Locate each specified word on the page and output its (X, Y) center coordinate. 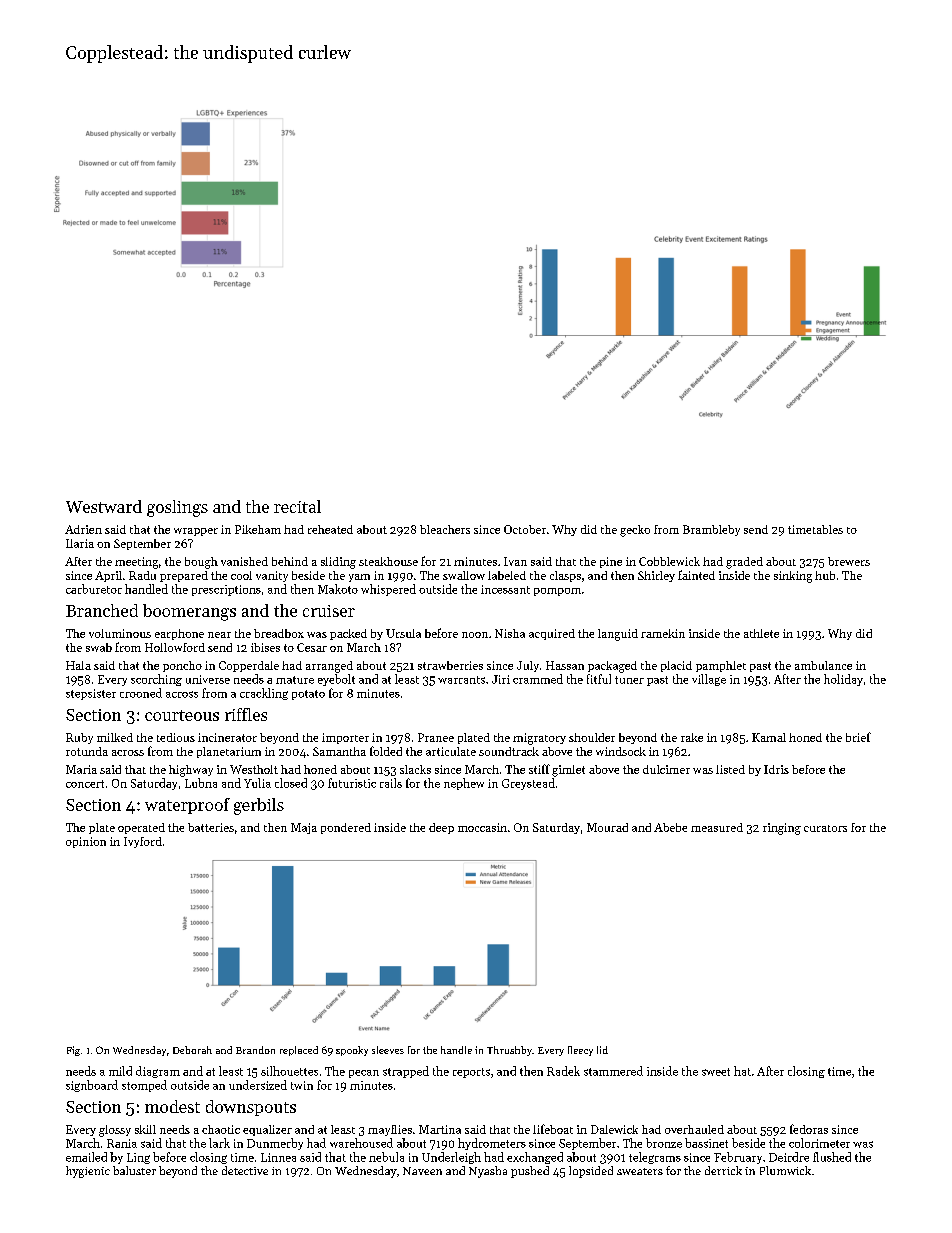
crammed (538, 679)
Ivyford (143, 842)
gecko (635, 531)
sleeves (388, 1050)
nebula (386, 1157)
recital (297, 506)
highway (191, 771)
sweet (716, 1072)
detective (245, 1170)
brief (858, 737)
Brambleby (711, 530)
